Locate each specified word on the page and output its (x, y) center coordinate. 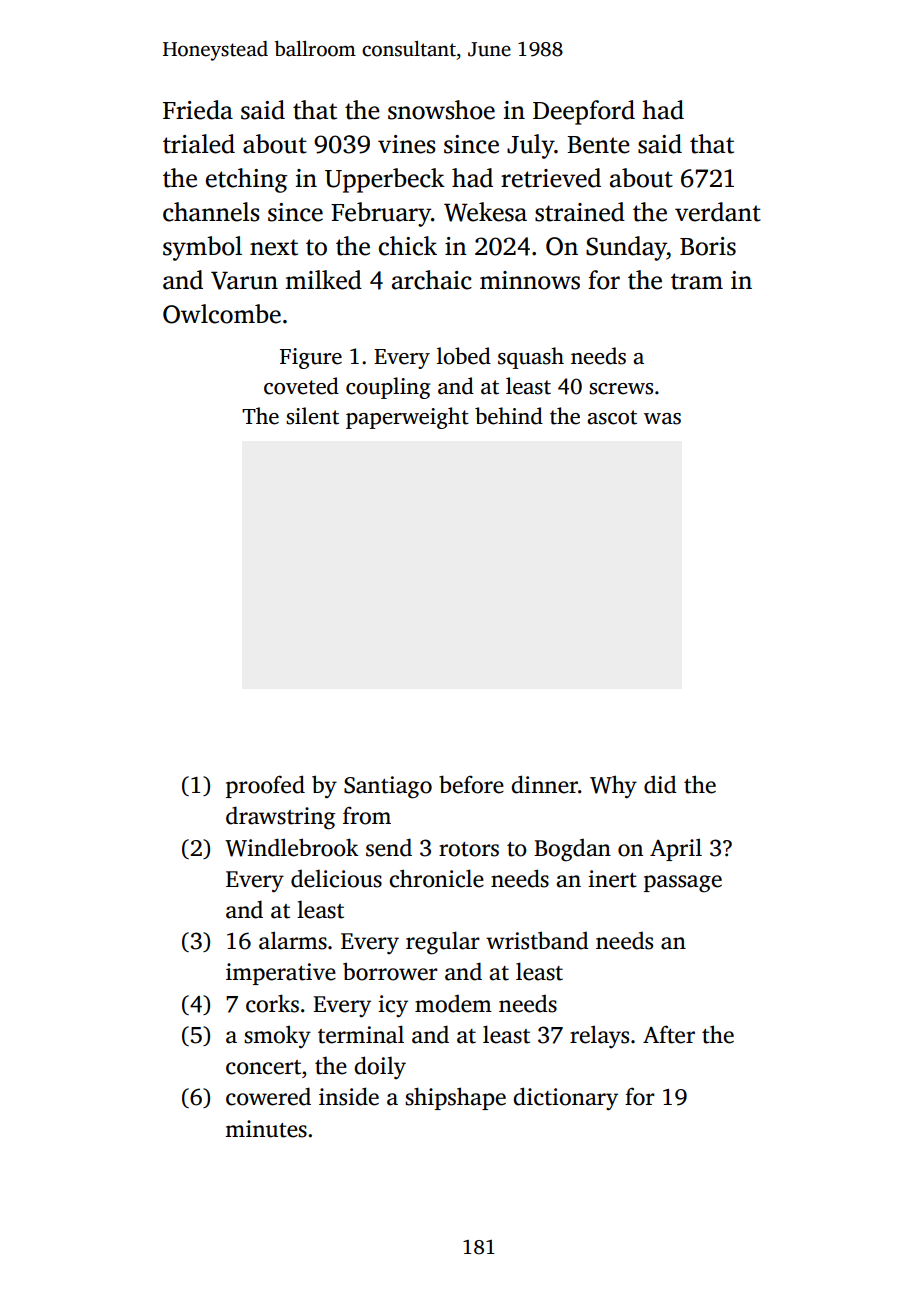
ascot (612, 417)
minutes (266, 1129)
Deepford (584, 112)
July (530, 146)
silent (312, 416)
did (660, 785)
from (367, 815)
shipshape (455, 1098)
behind (509, 416)
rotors (469, 849)
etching (246, 180)
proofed (265, 786)
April (676, 849)
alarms (293, 940)
